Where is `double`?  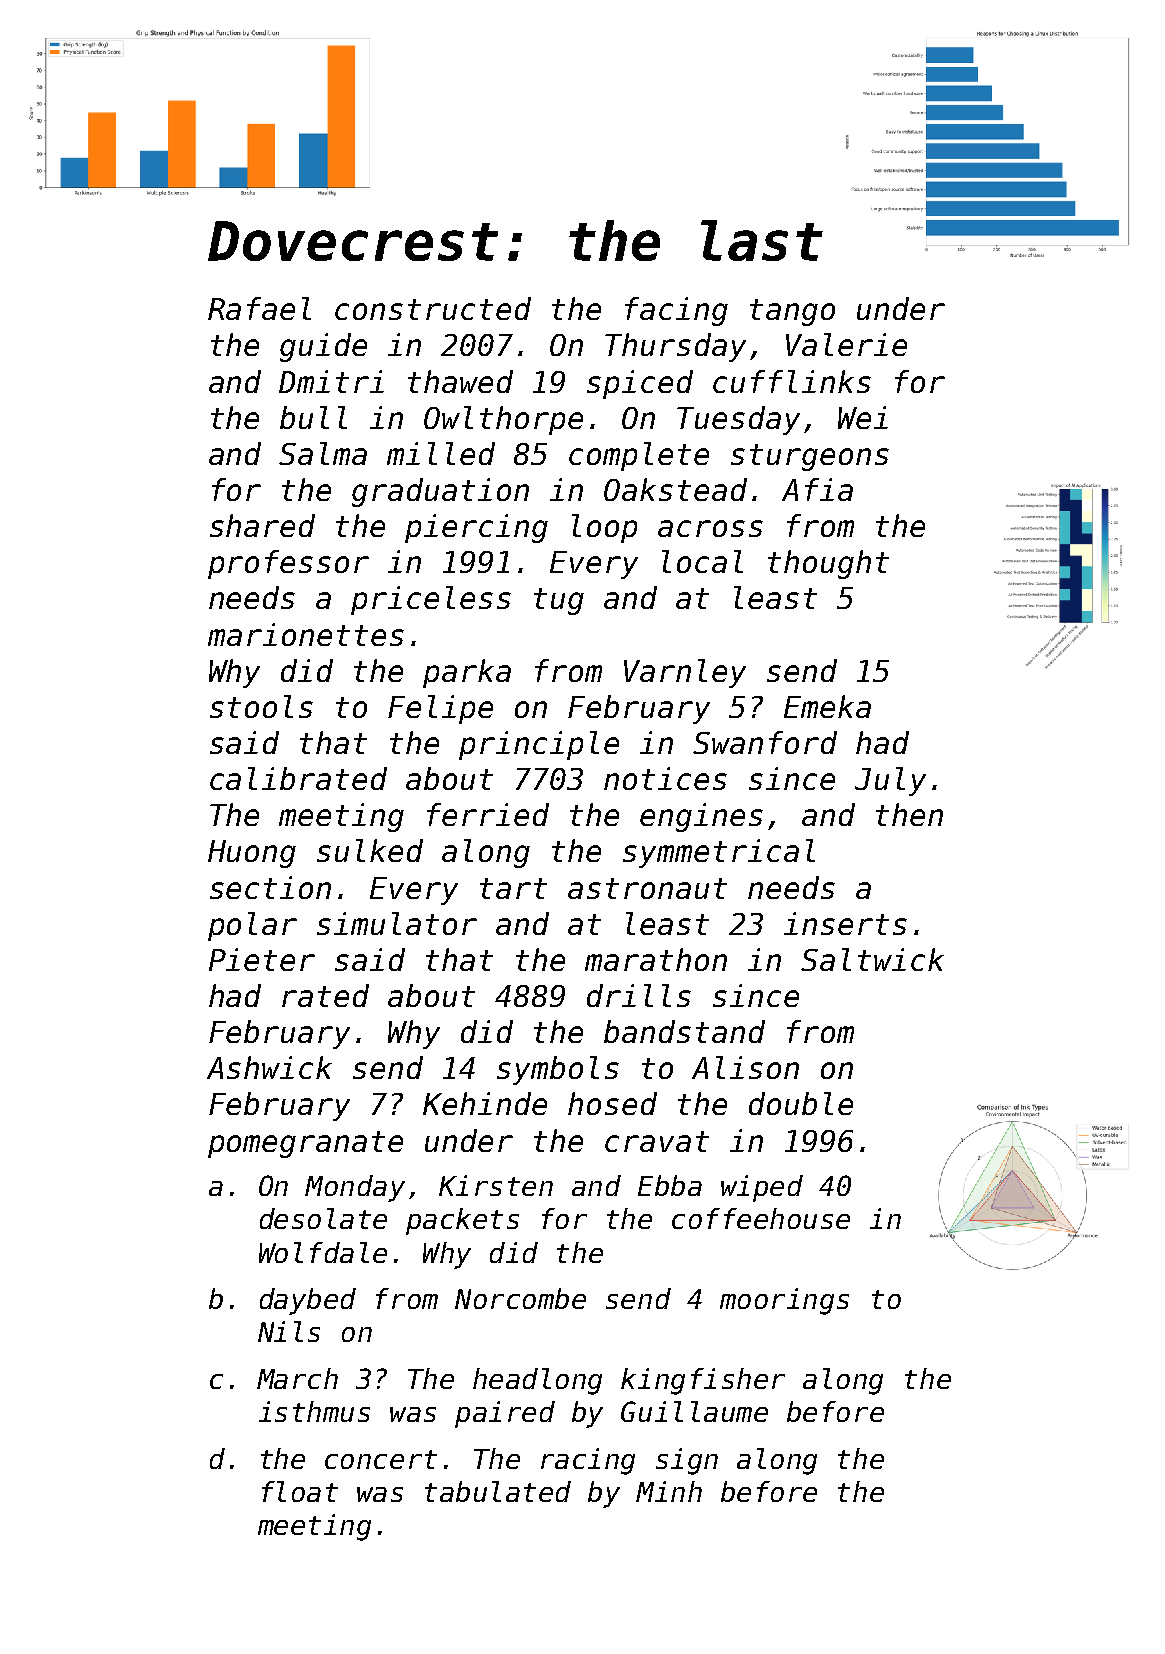 double is located at coordinates (801, 1103).
